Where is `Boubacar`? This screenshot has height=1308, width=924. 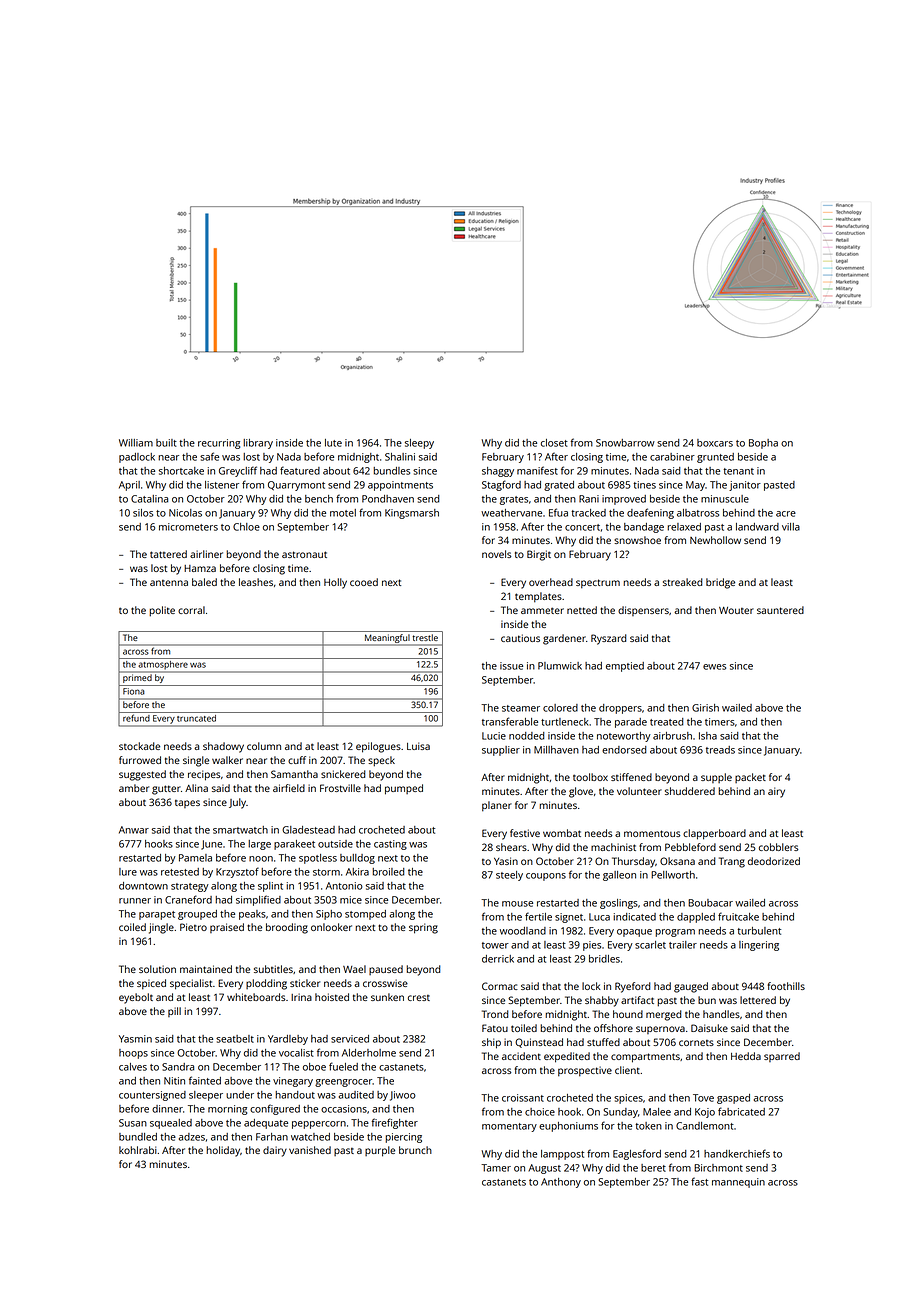
Boubacar is located at coordinates (710, 903).
